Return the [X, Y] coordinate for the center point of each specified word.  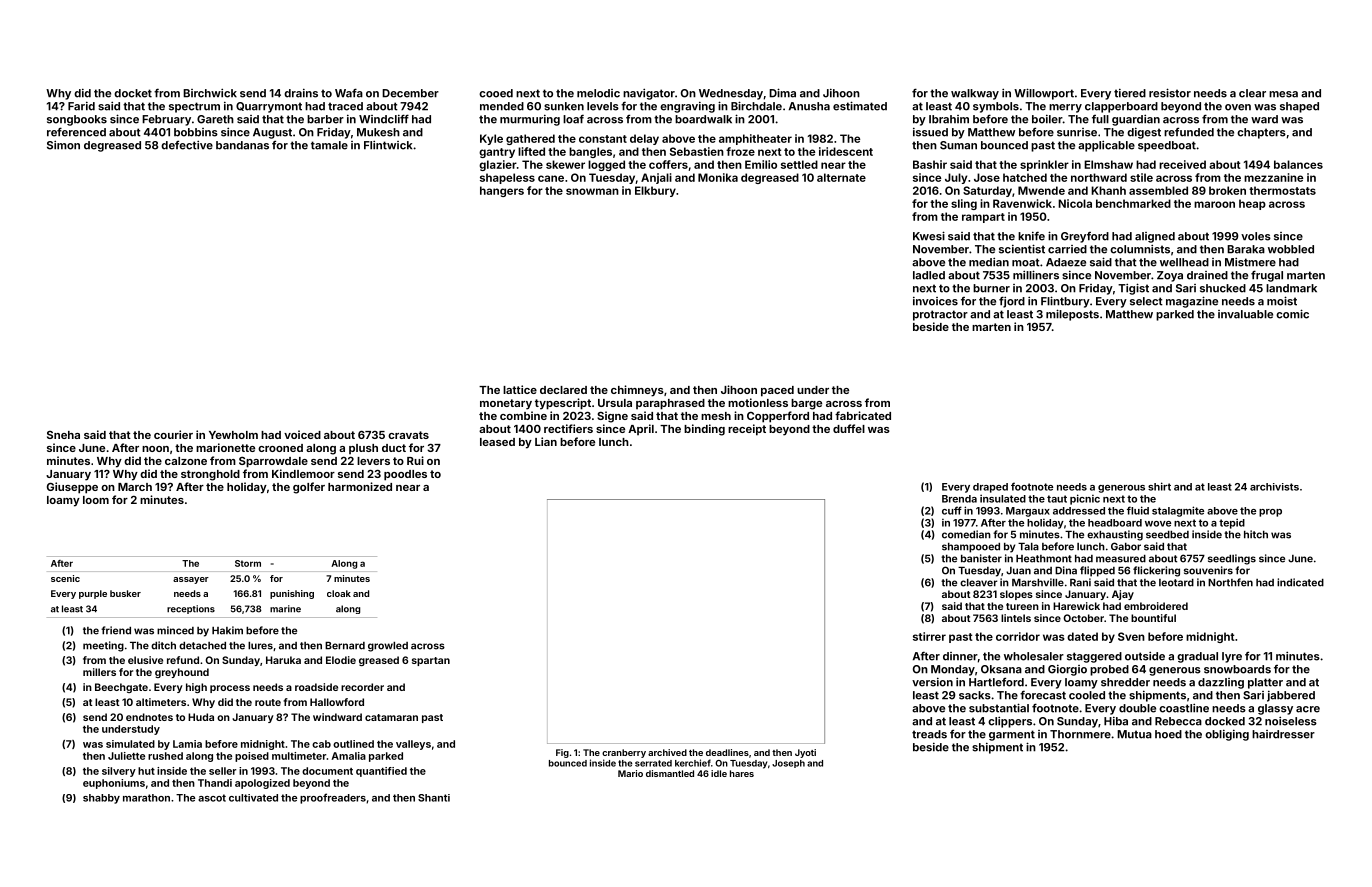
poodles [405, 475]
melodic [598, 93]
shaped [1299, 107]
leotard [1176, 583]
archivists [1274, 487]
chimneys [637, 391]
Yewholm [233, 435]
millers [99, 672]
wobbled [1291, 249]
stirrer [929, 636]
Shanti [434, 798]
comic [1292, 314]
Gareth [215, 119]
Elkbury [655, 191]
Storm [248, 563]
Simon [63, 145]
